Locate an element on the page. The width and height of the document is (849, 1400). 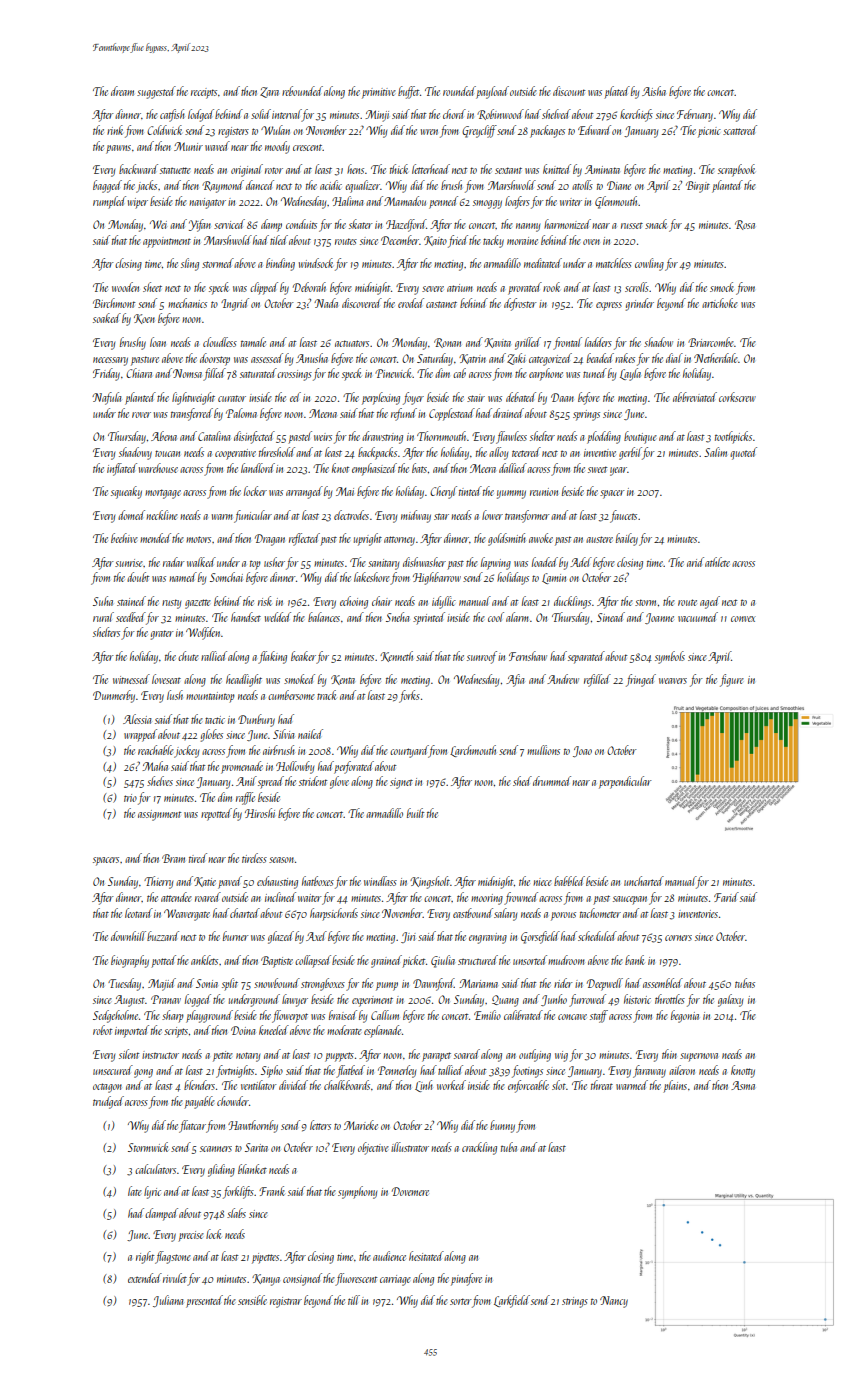
rivulet is located at coordinates (175, 1278).
